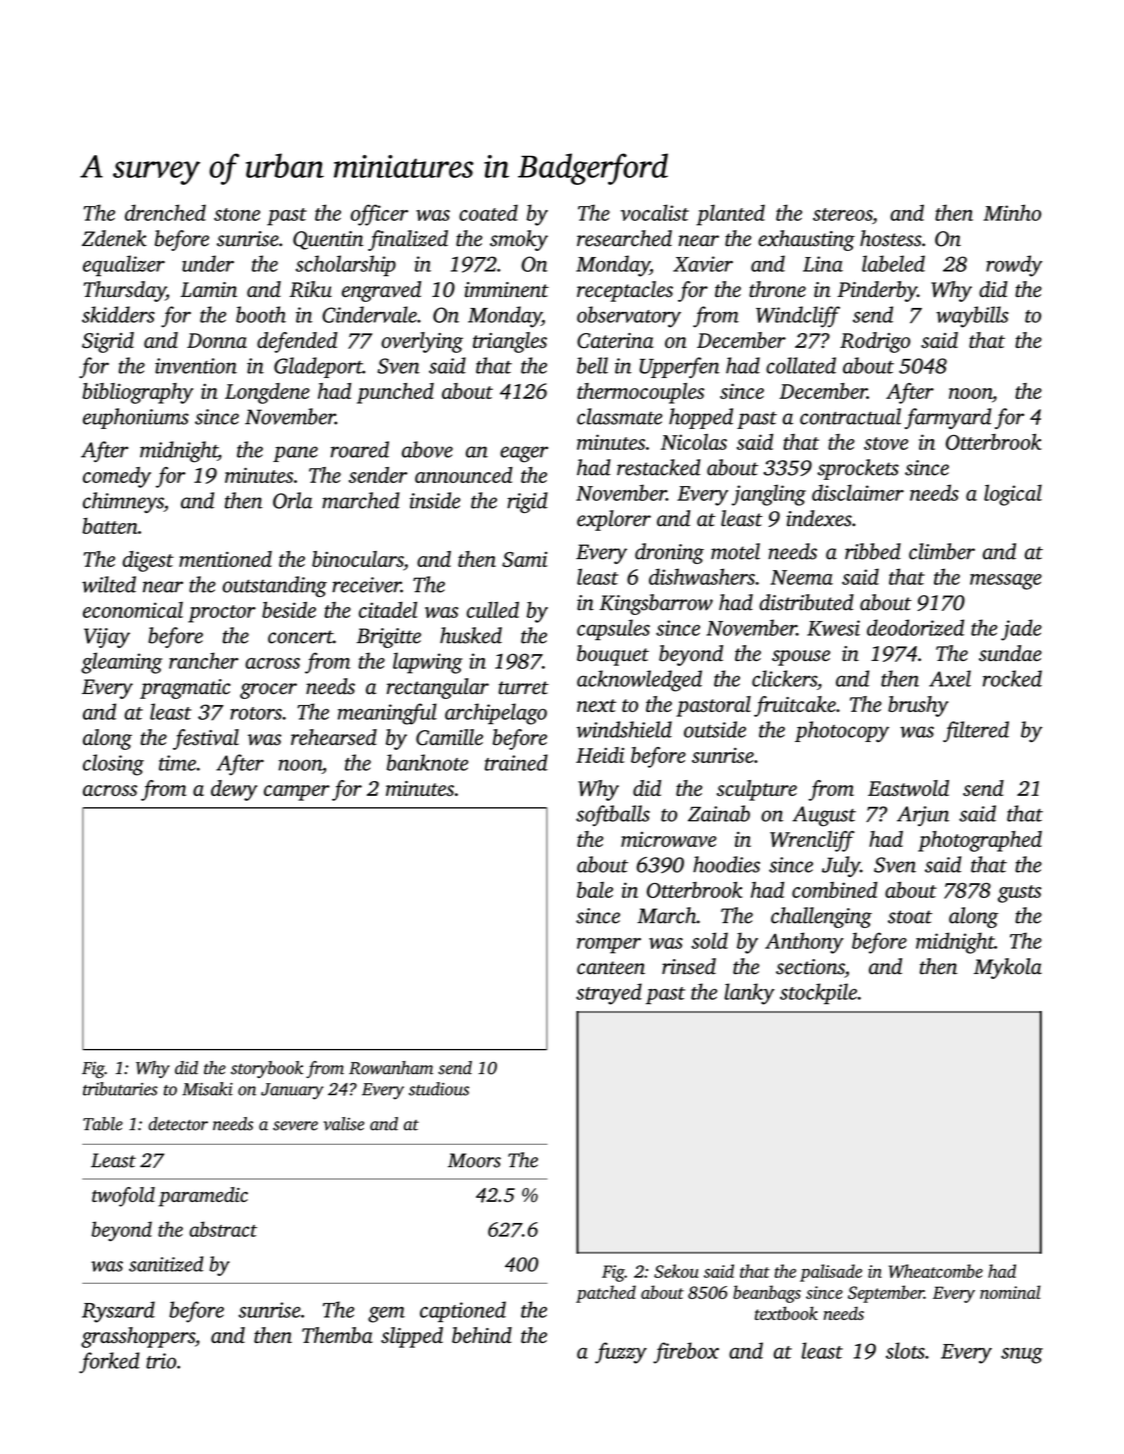  Describe the element at coordinates (358, 560) in the page. I see `binoculars` at that location.
